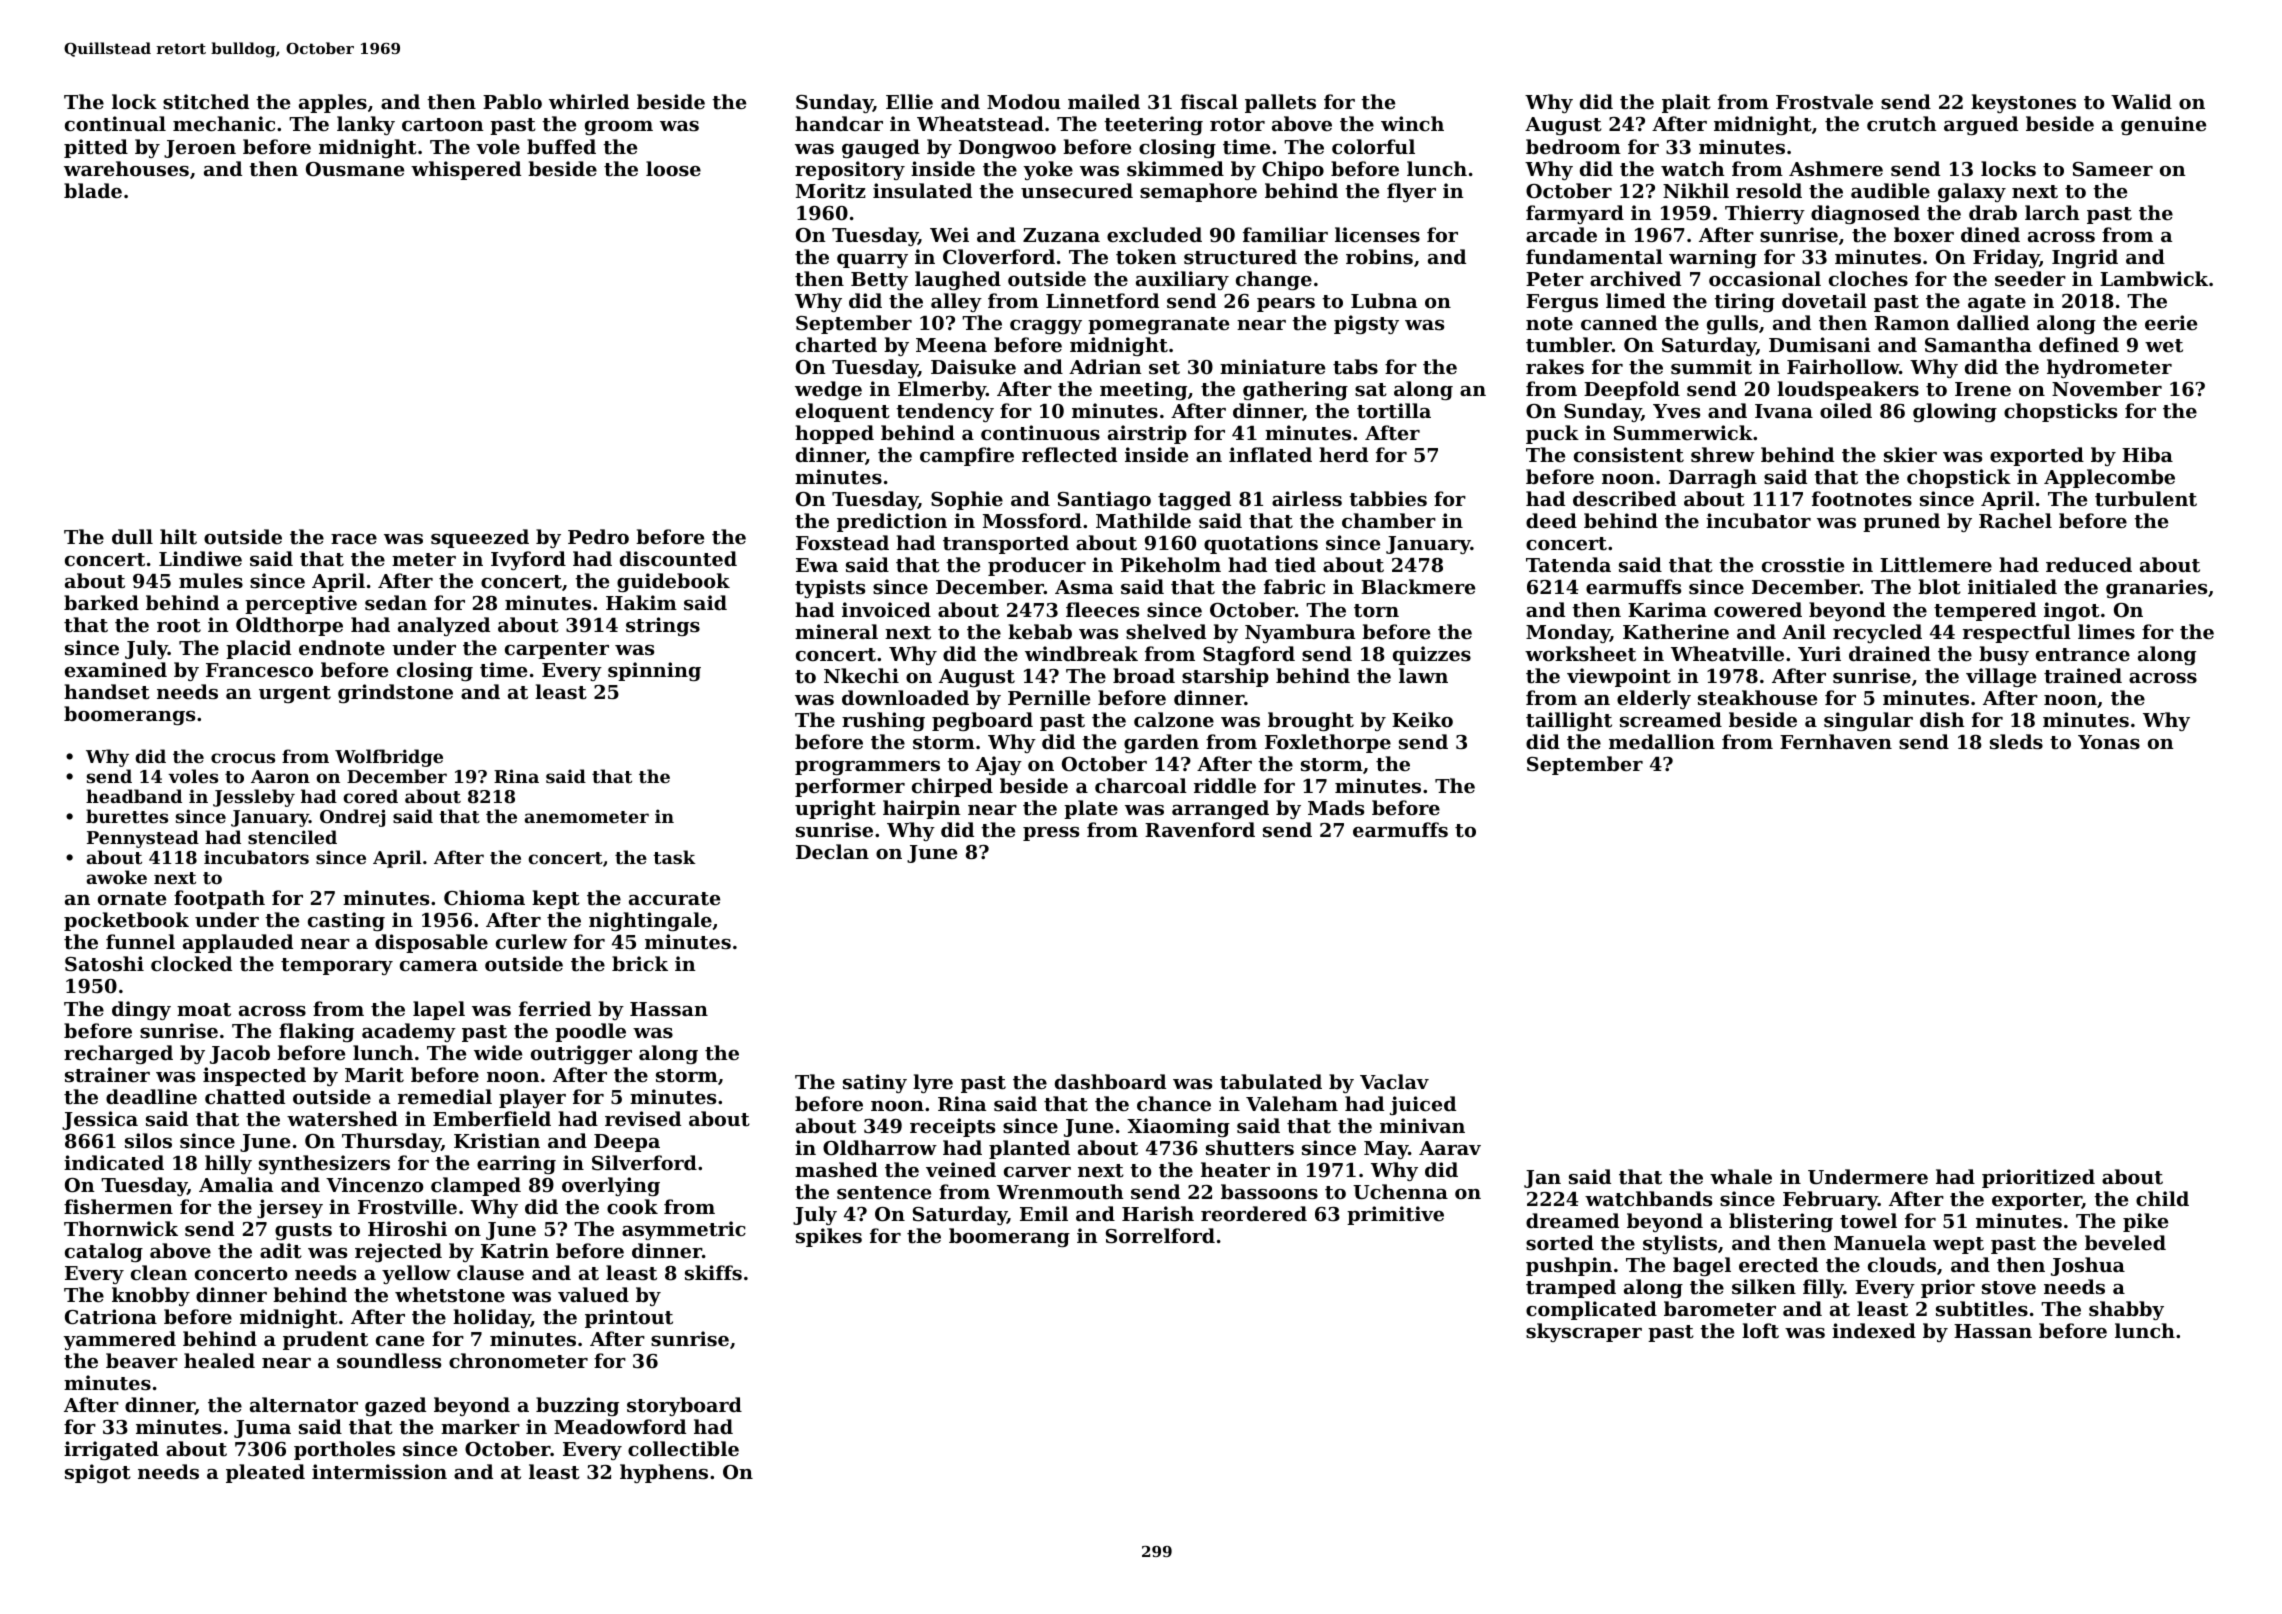 This image has height=1614, width=2282. What do you see at coordinates (2107, 388) in the image?
I see `November` at bounding box center [2107, 388].
